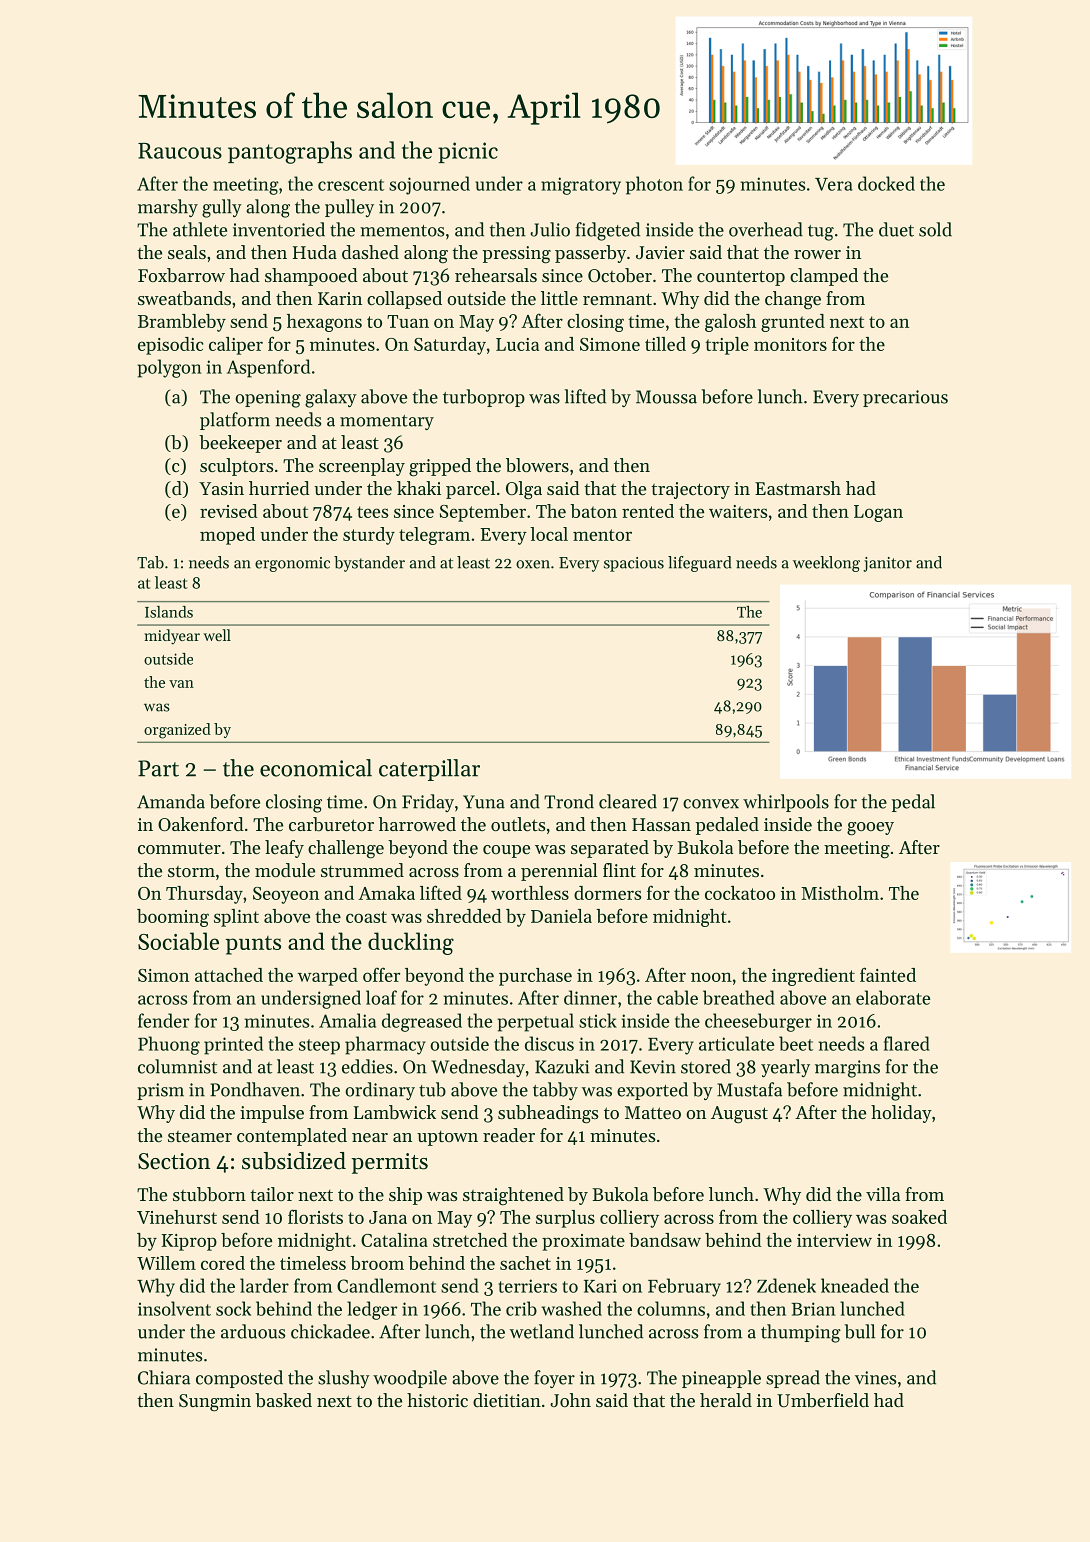  I want to click on Lucia, so click(517, 344).
